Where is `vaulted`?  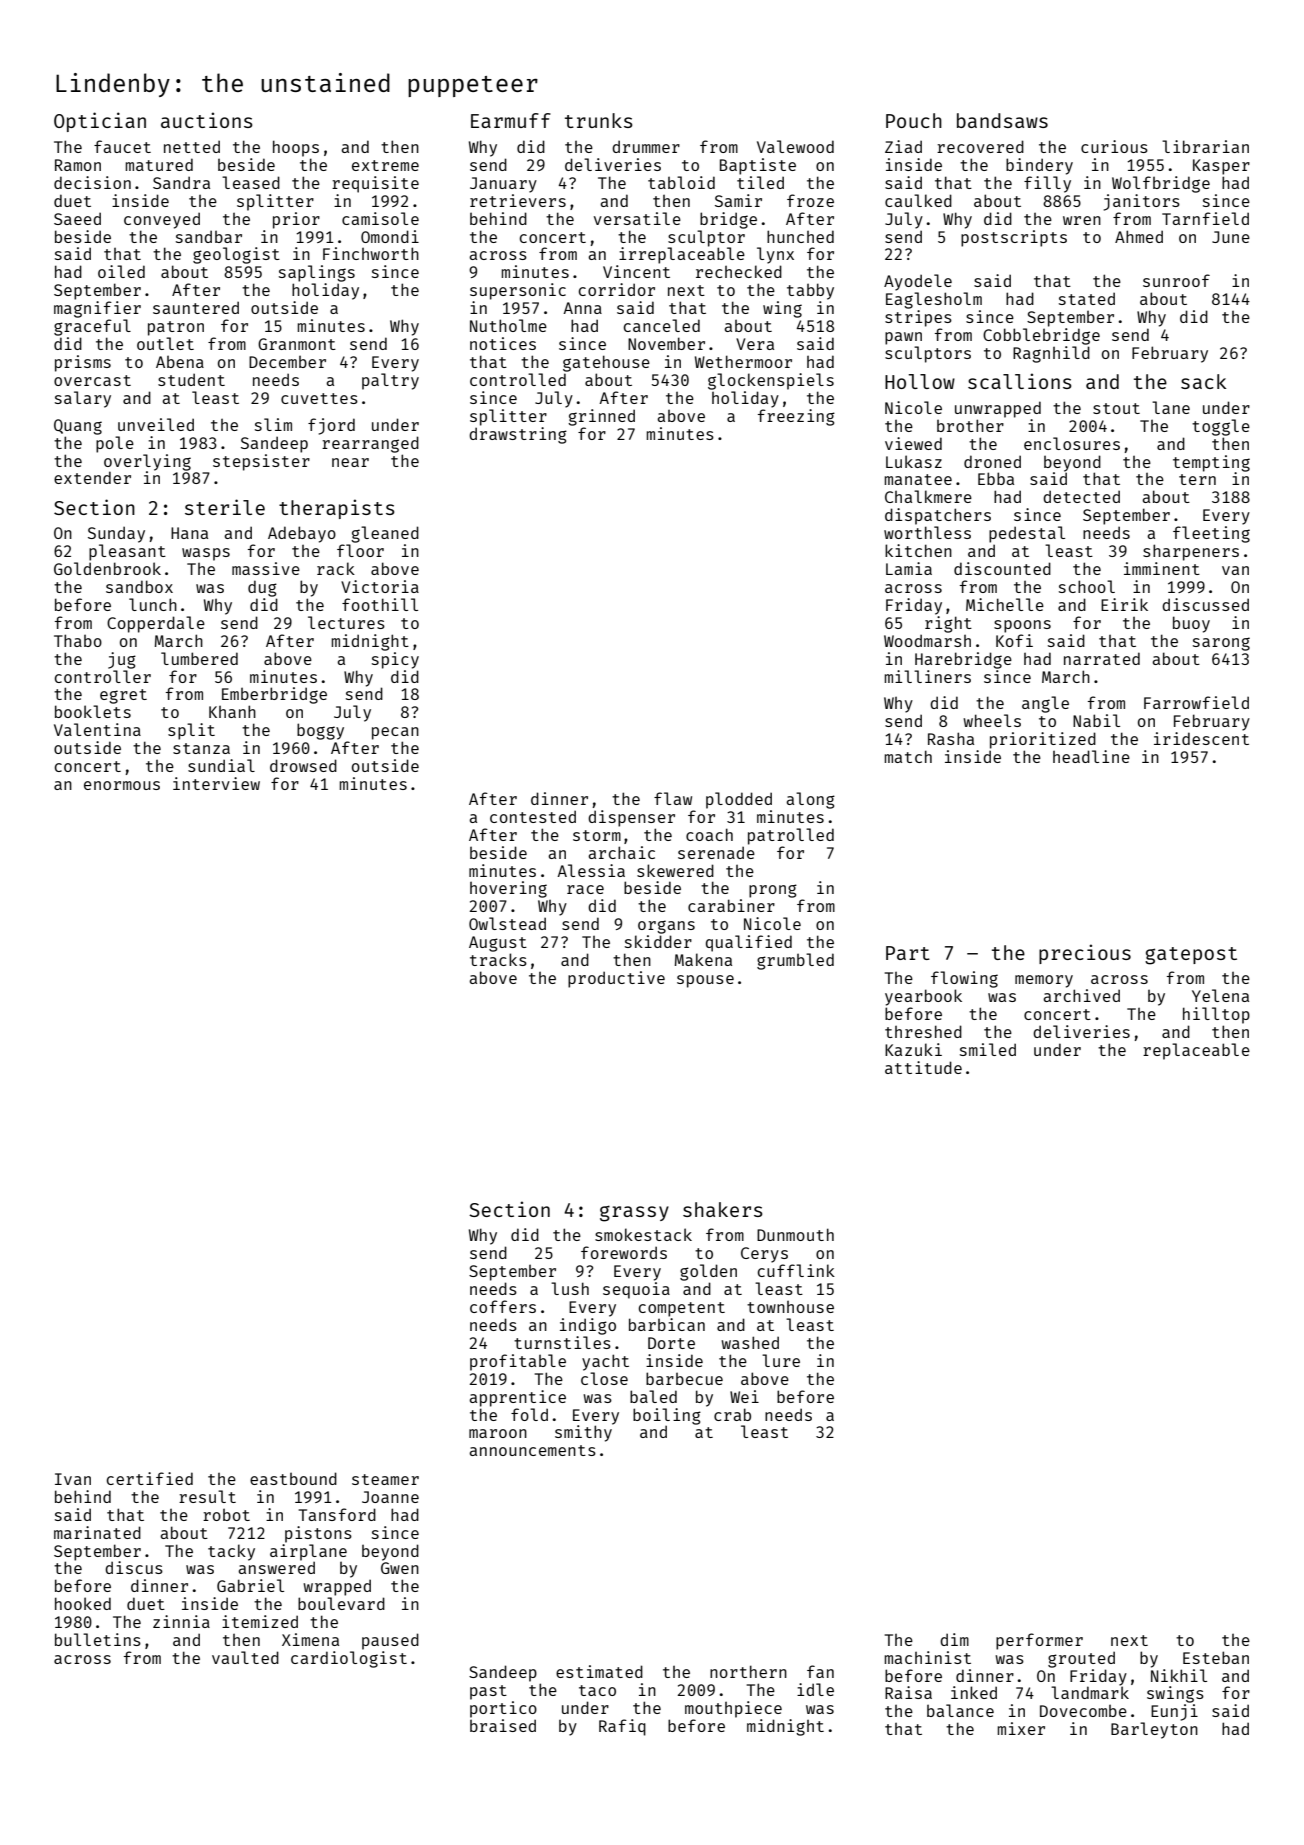
vaulted is located at coordinates (245, 1657).
